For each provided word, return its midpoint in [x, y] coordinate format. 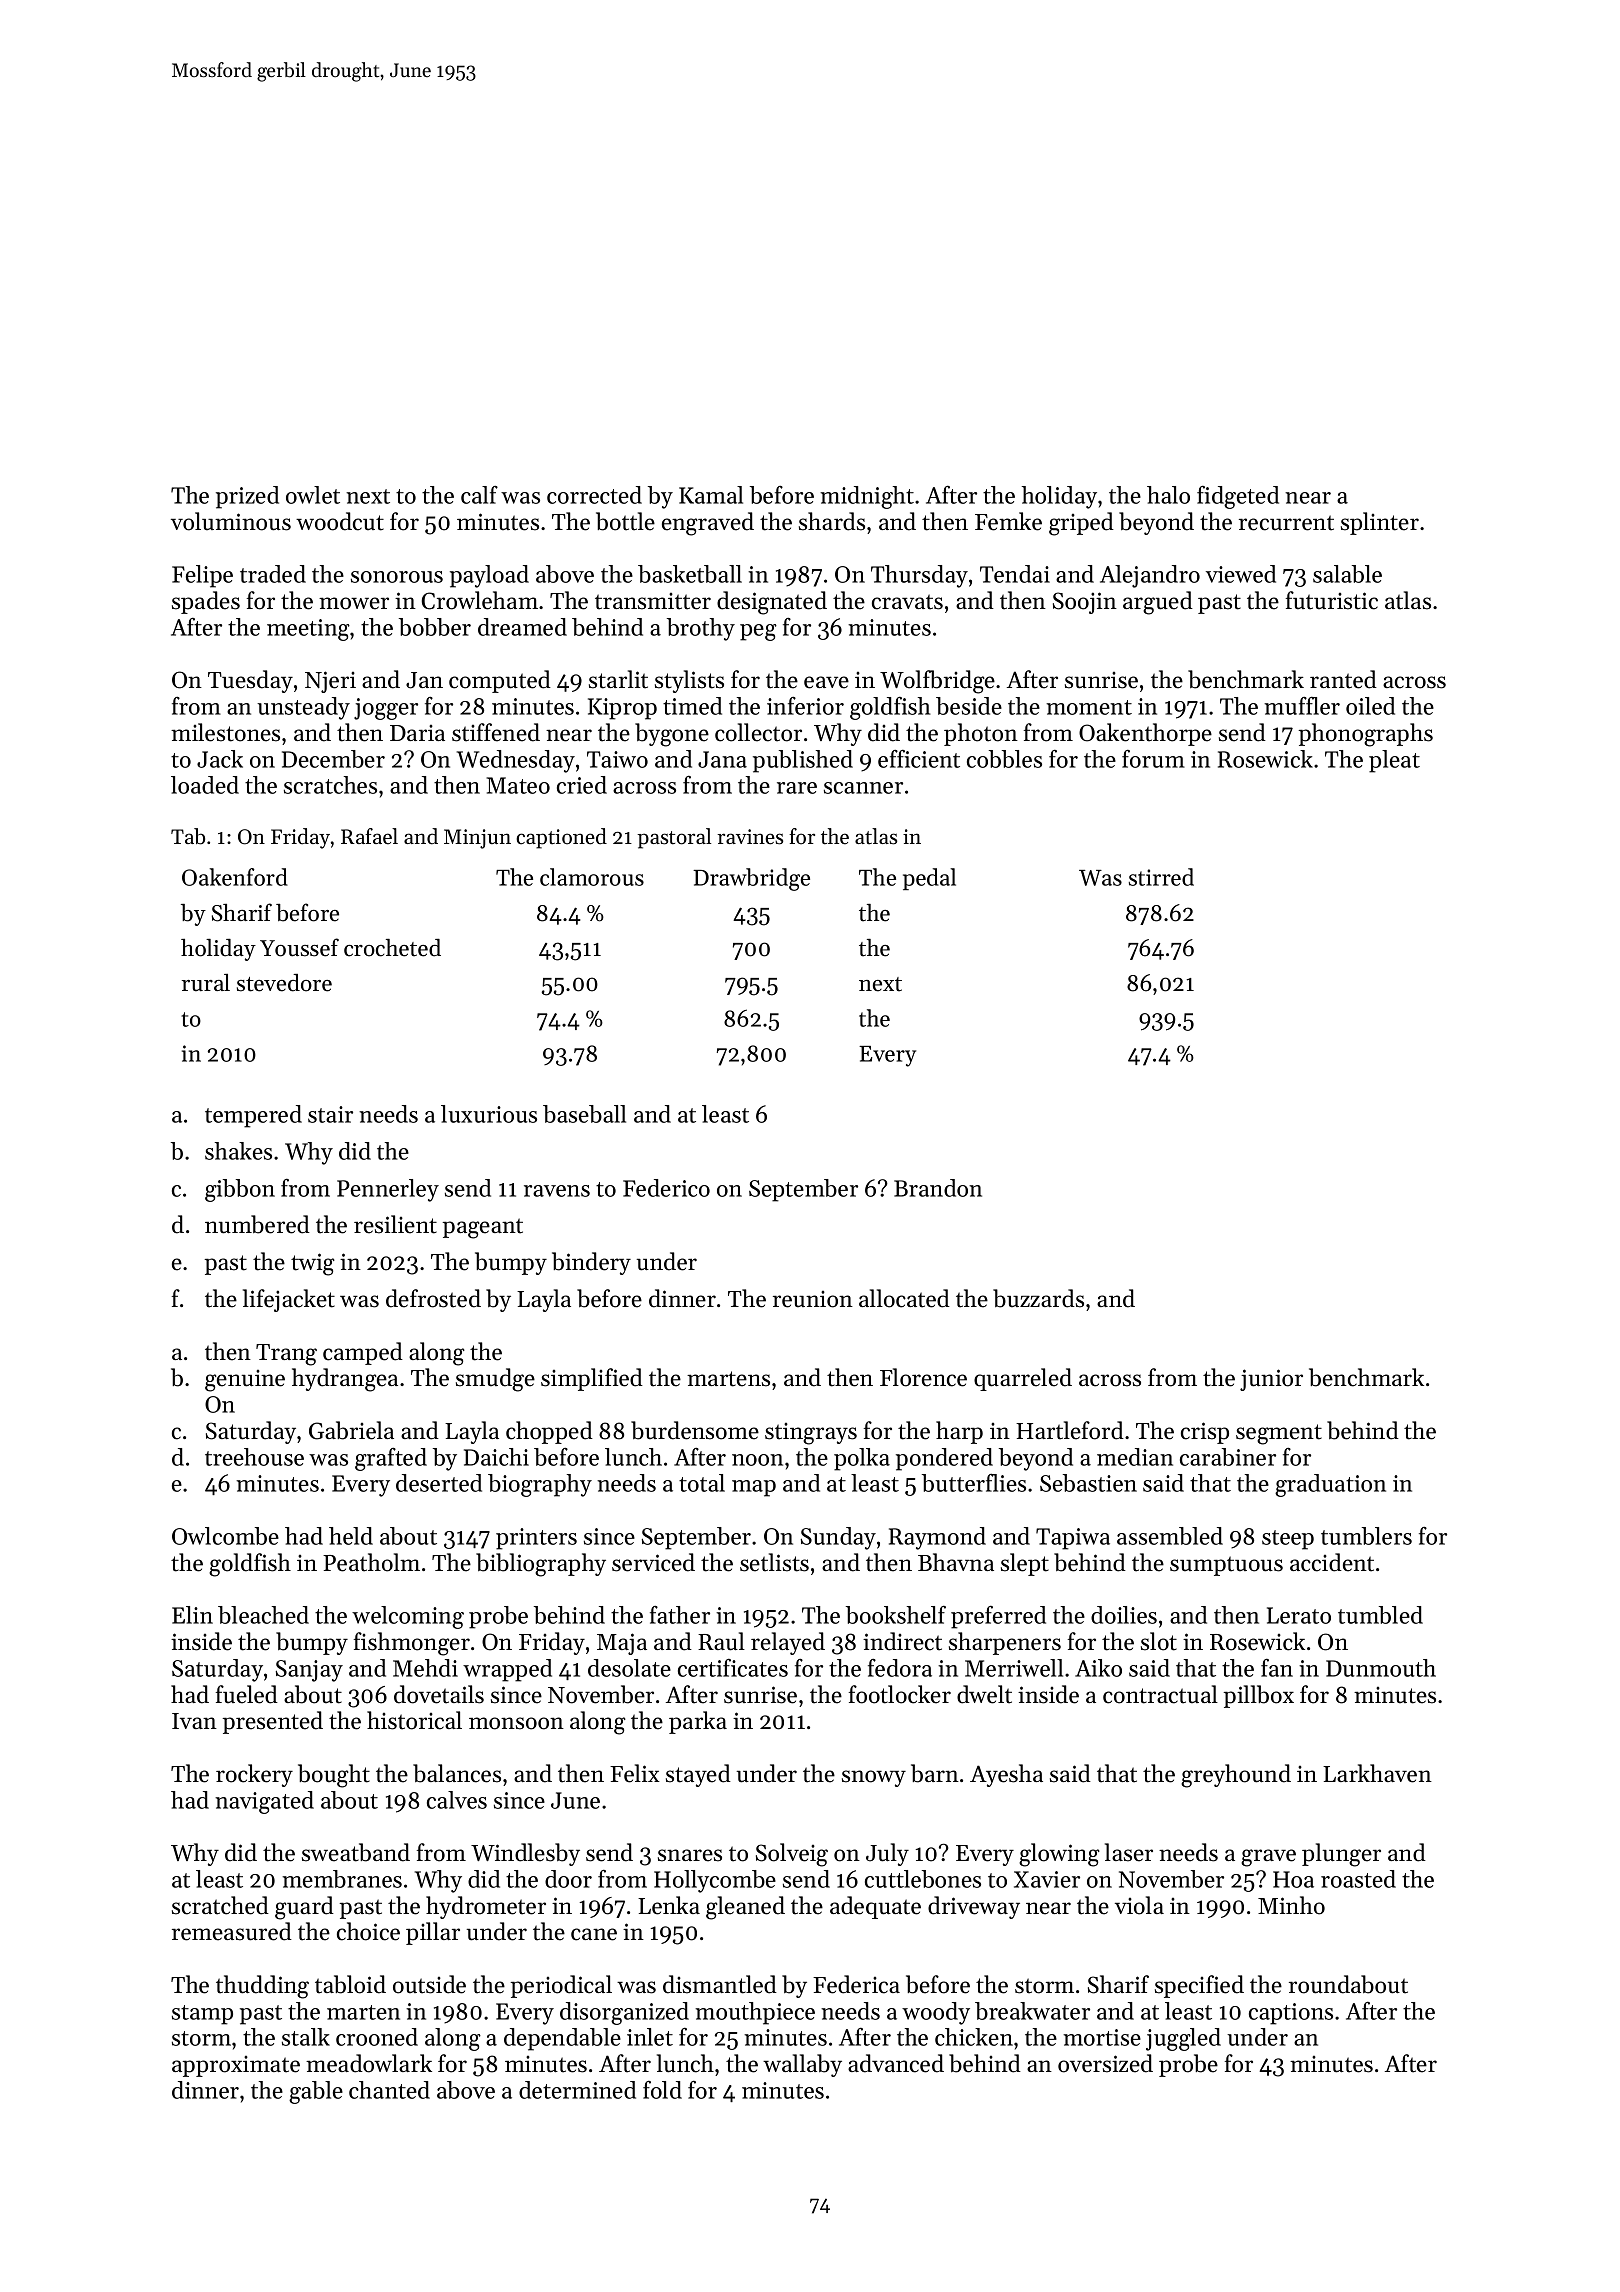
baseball [584, 1114]
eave [826, 682]
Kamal [711, 495]
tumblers [1366, 1536]
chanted [389, 2090]
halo [1168, 495]
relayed [788, 1643]
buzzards [1038, 1298]
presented [272, 1722]
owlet [313, 495]
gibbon [240, 1190]
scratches [330, 785]
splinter [1380, 523]
